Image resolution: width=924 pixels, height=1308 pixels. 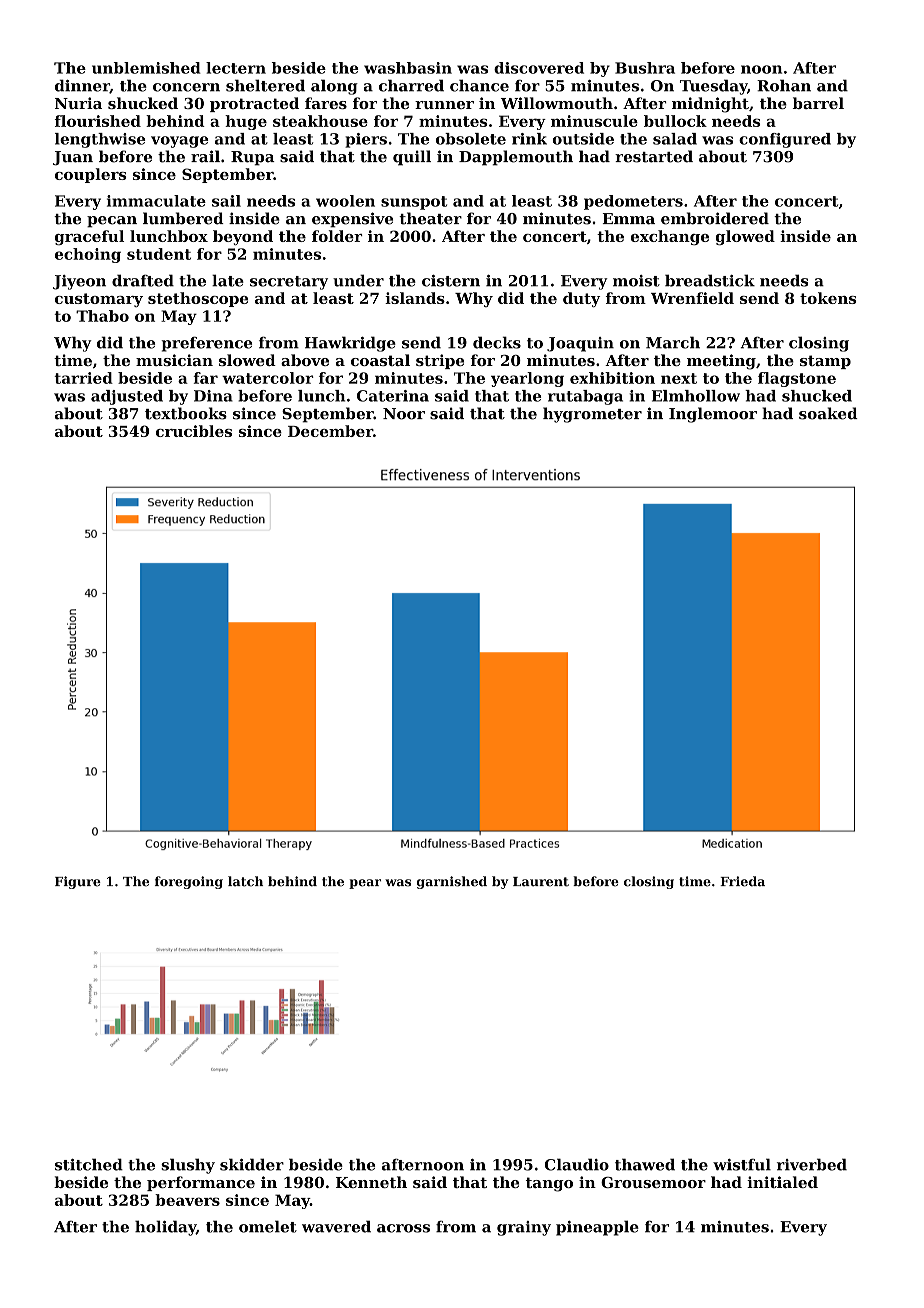 What do you see at coordinates (127, 397) in the image?
I see `adjusted` at bounding box center [127, 397].
